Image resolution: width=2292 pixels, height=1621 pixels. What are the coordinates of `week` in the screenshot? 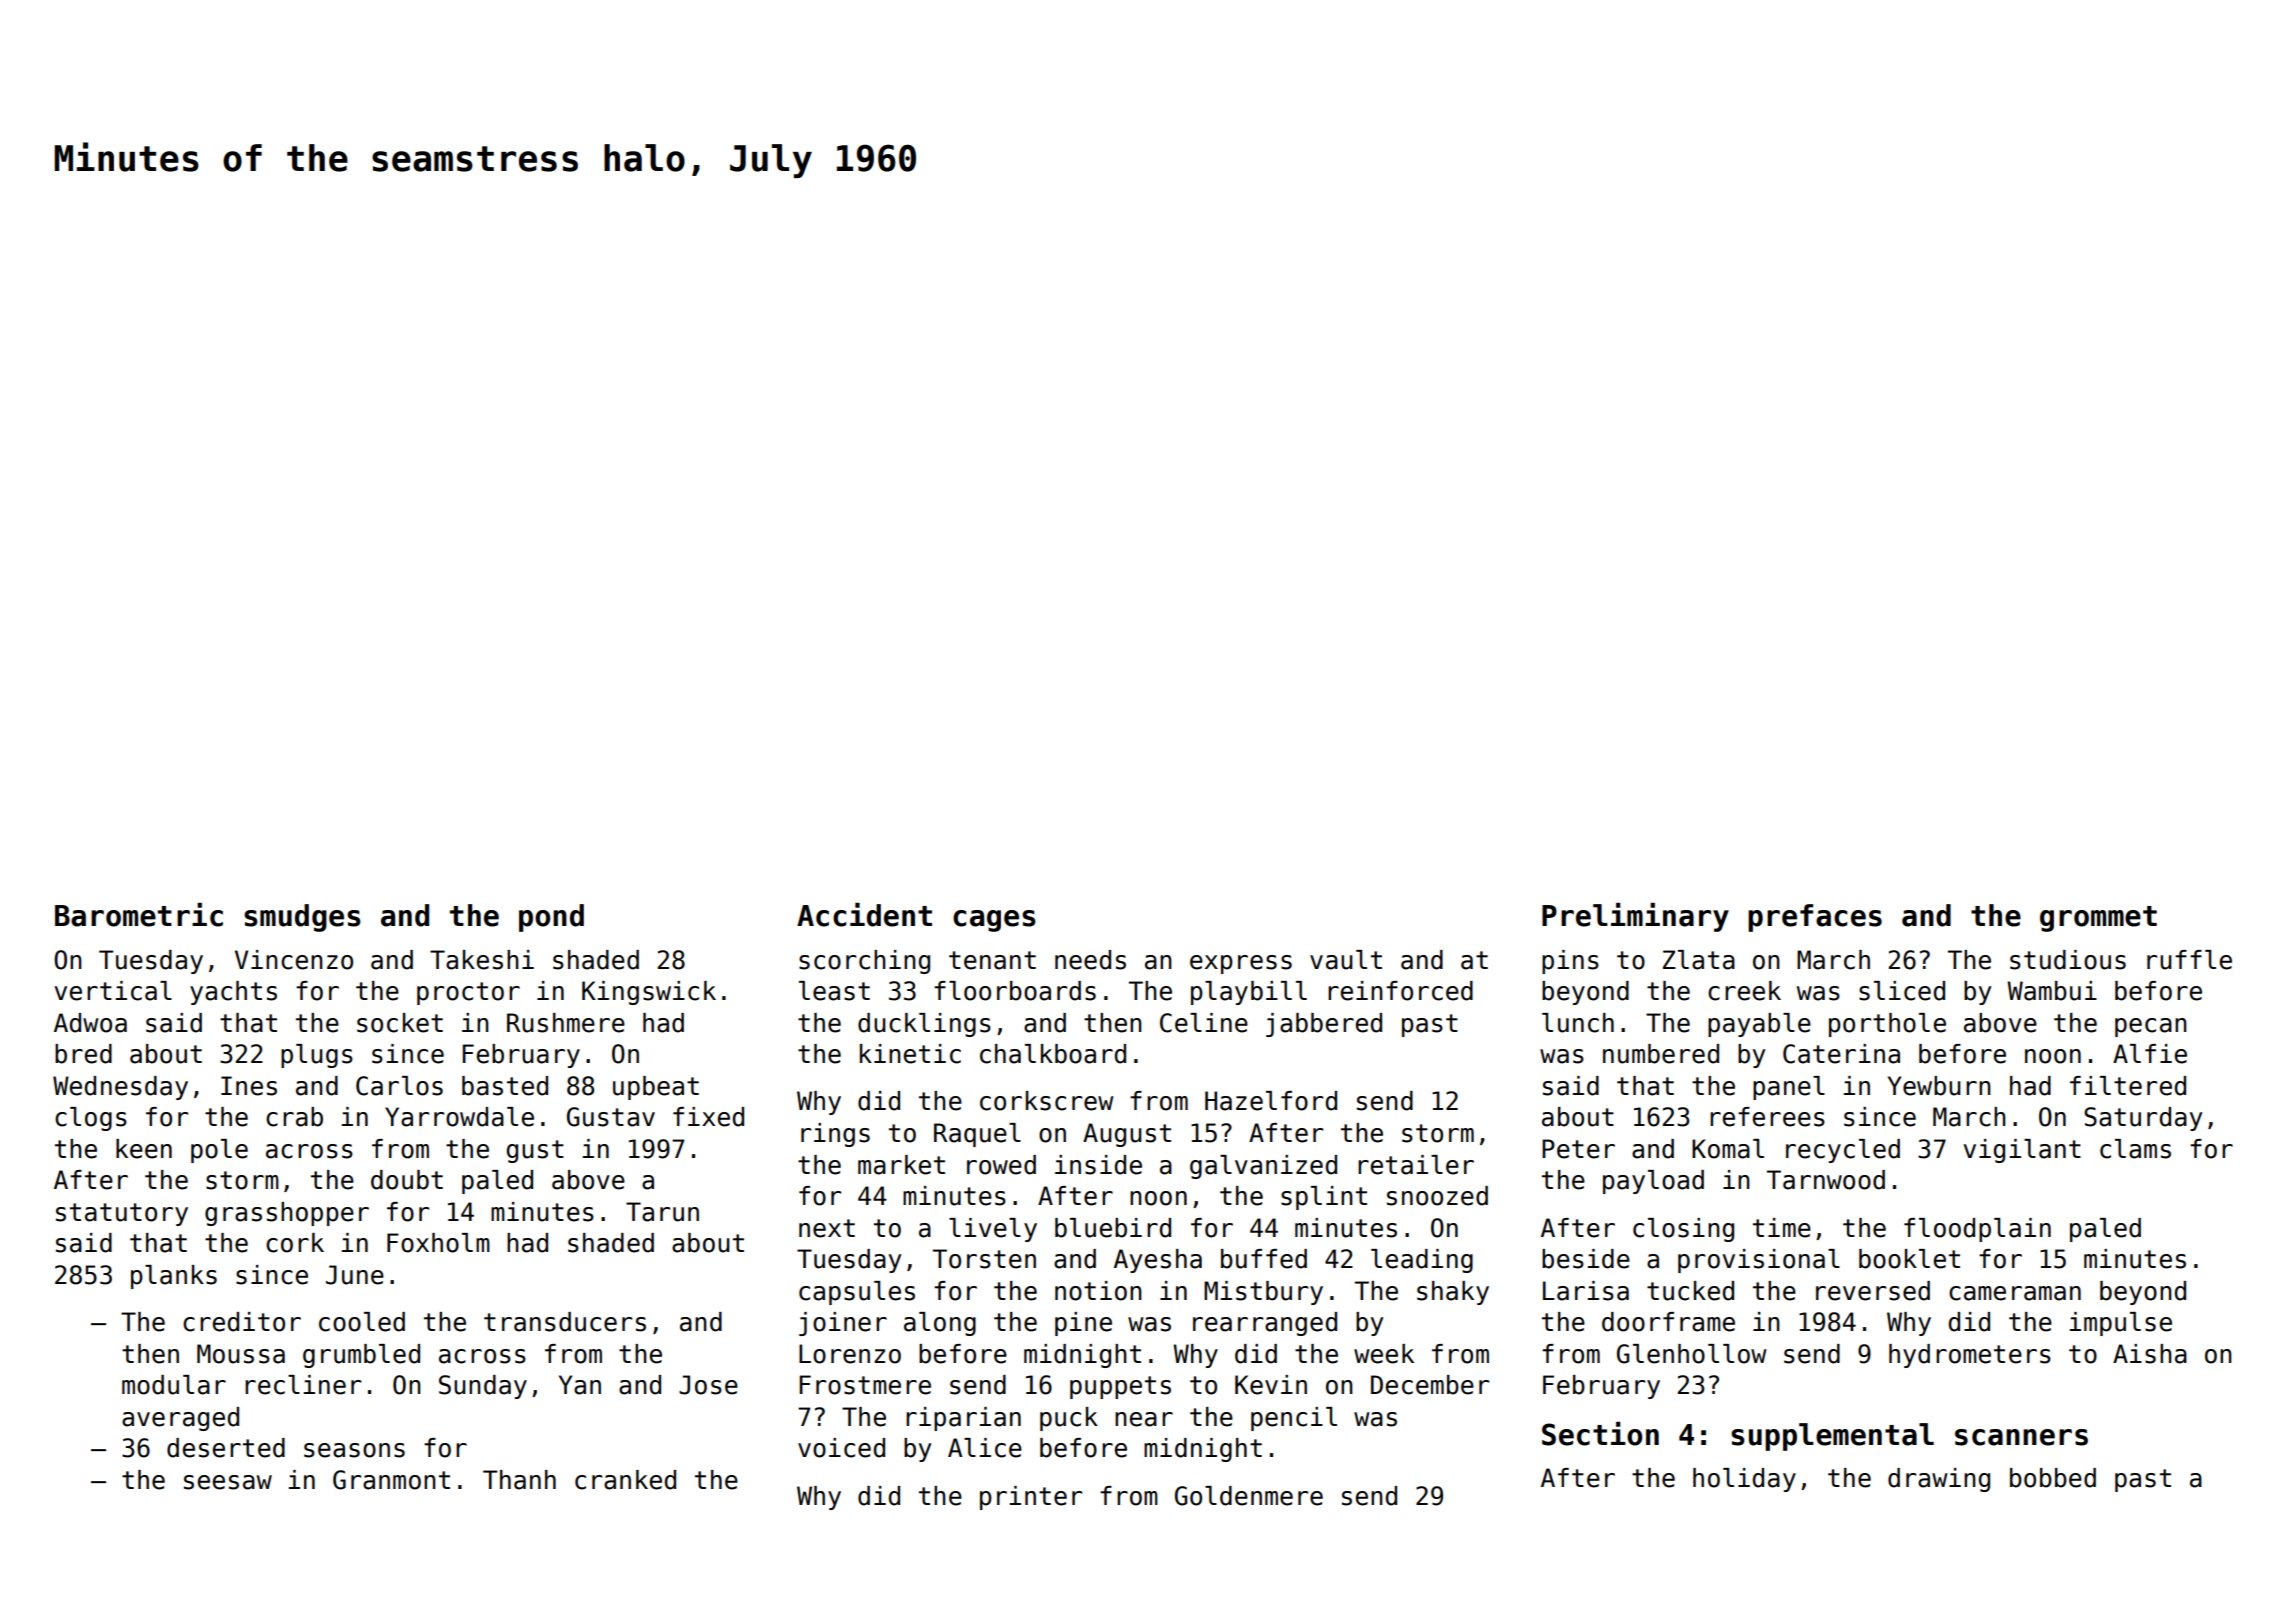 It's located at (1384, 1354).
